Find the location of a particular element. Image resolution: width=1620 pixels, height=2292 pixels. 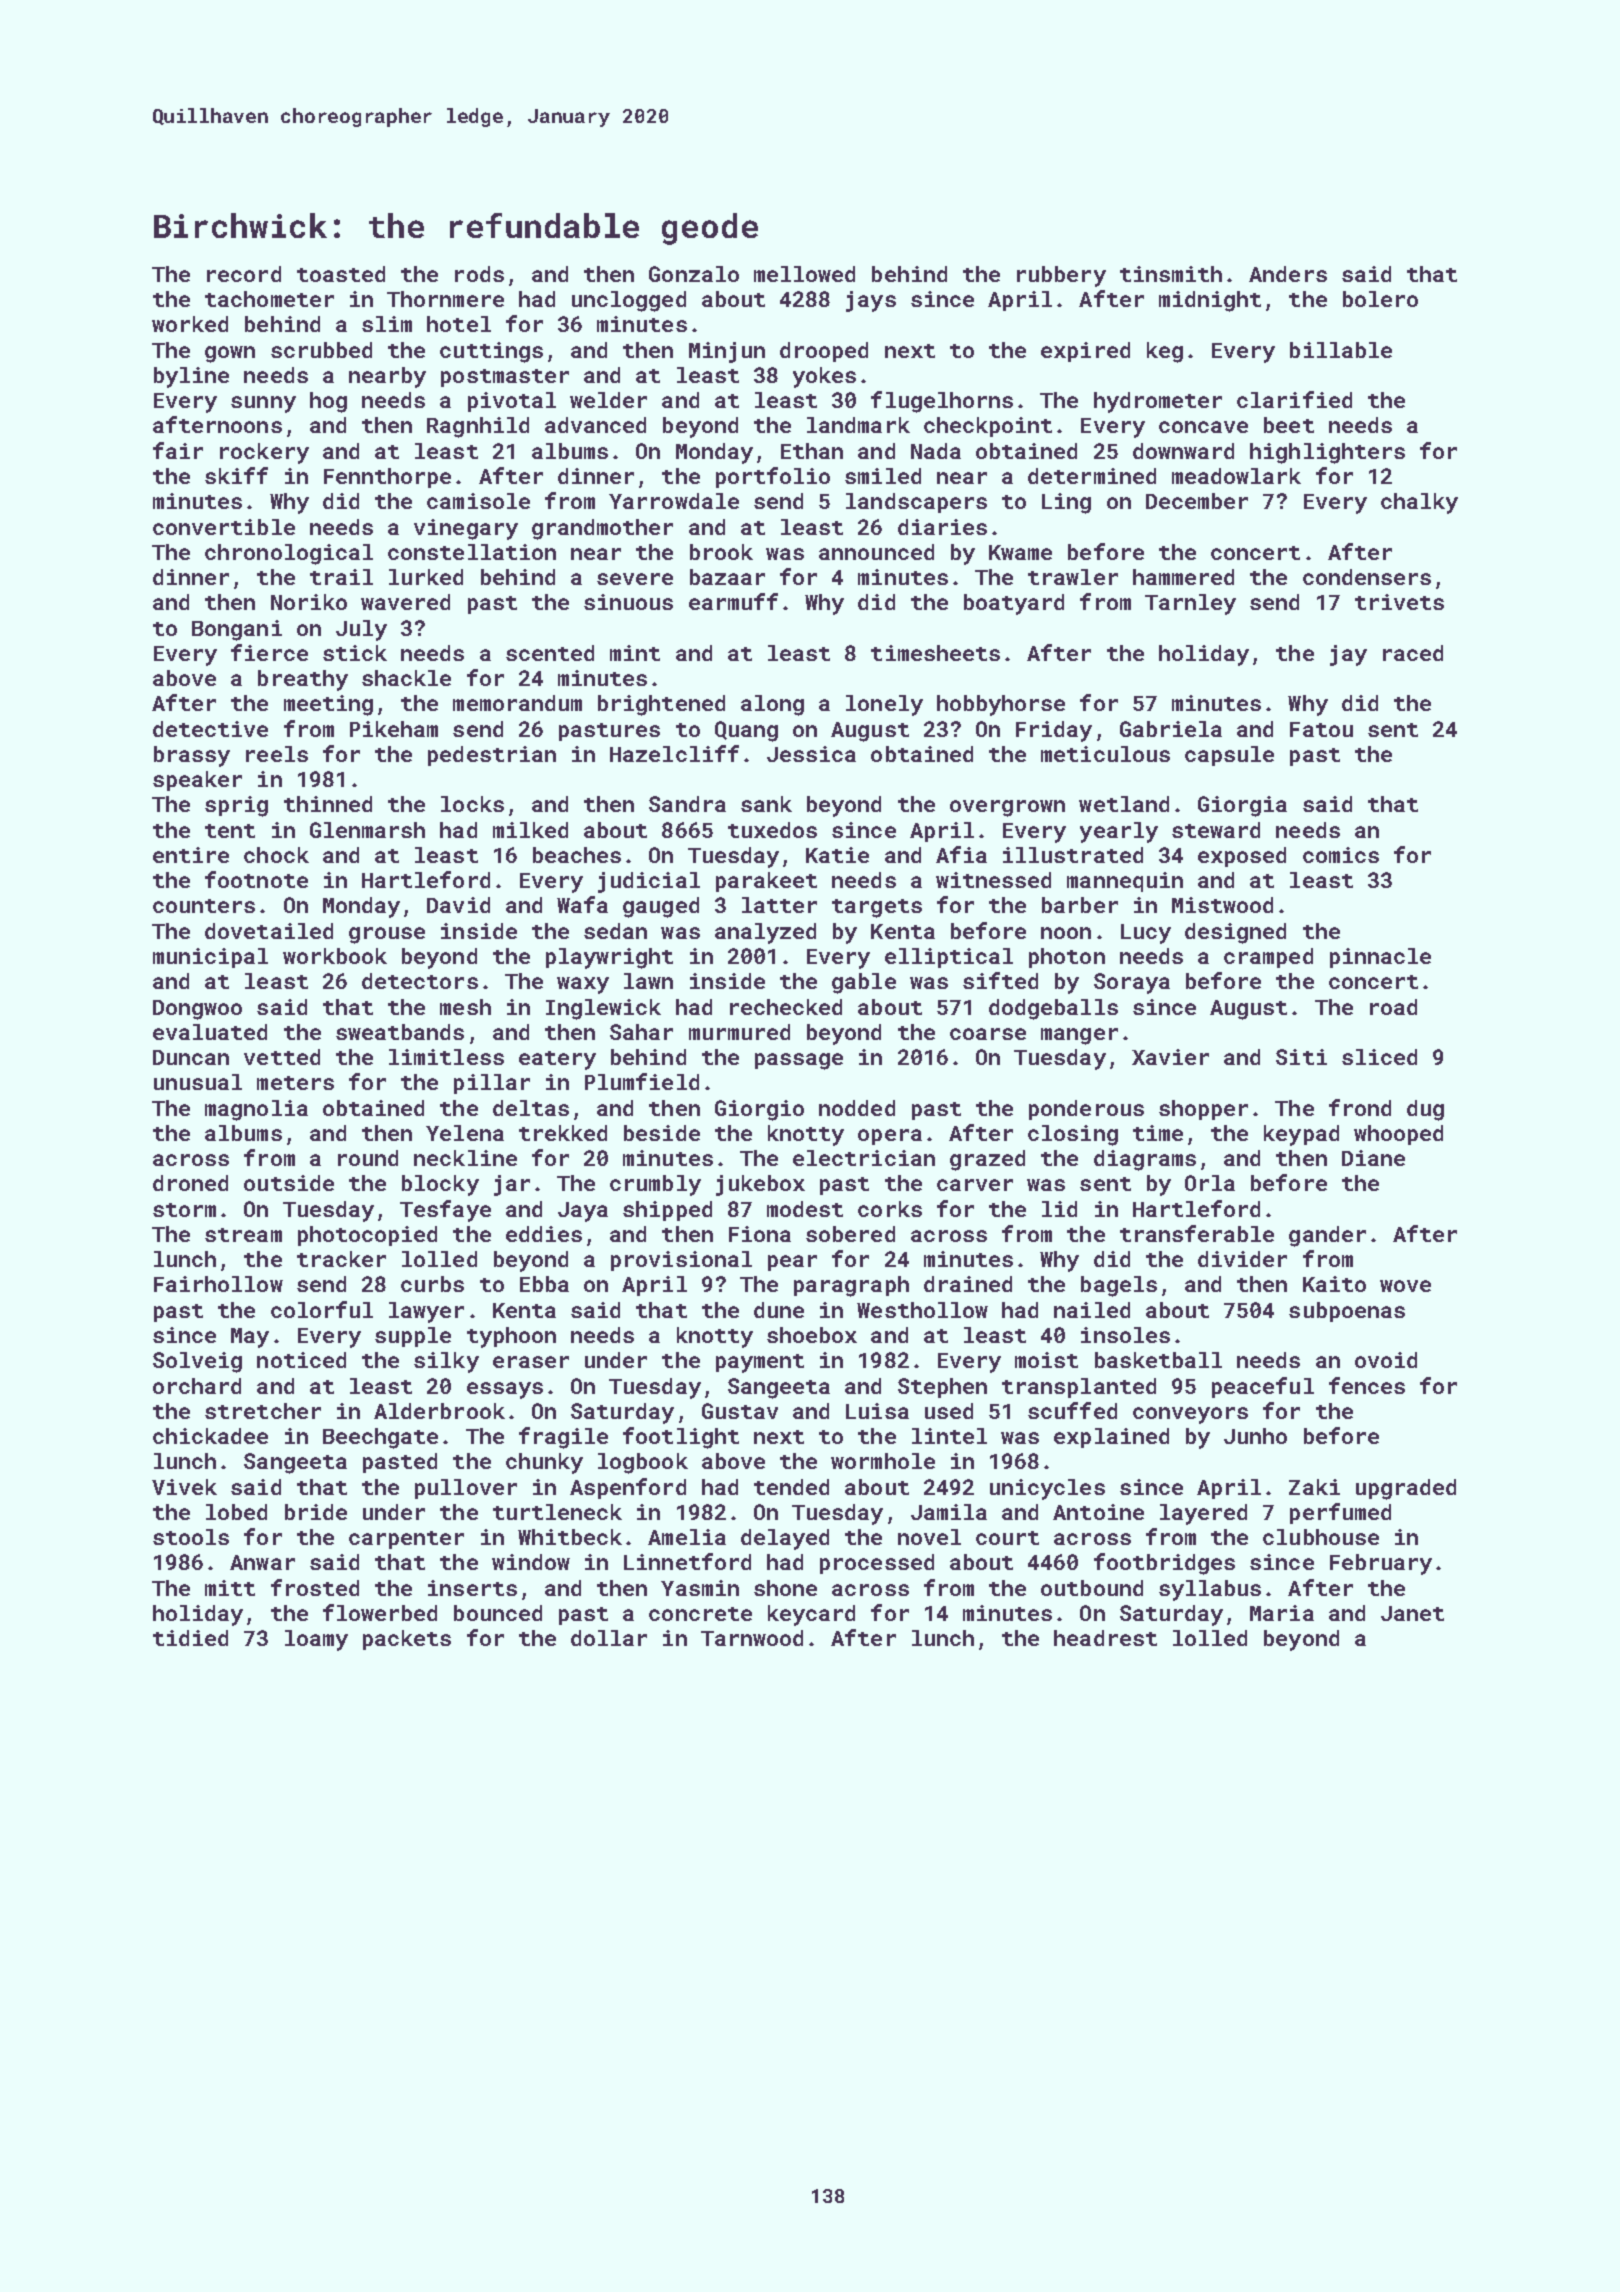

loamy is located at coordinates (316, 1640).
